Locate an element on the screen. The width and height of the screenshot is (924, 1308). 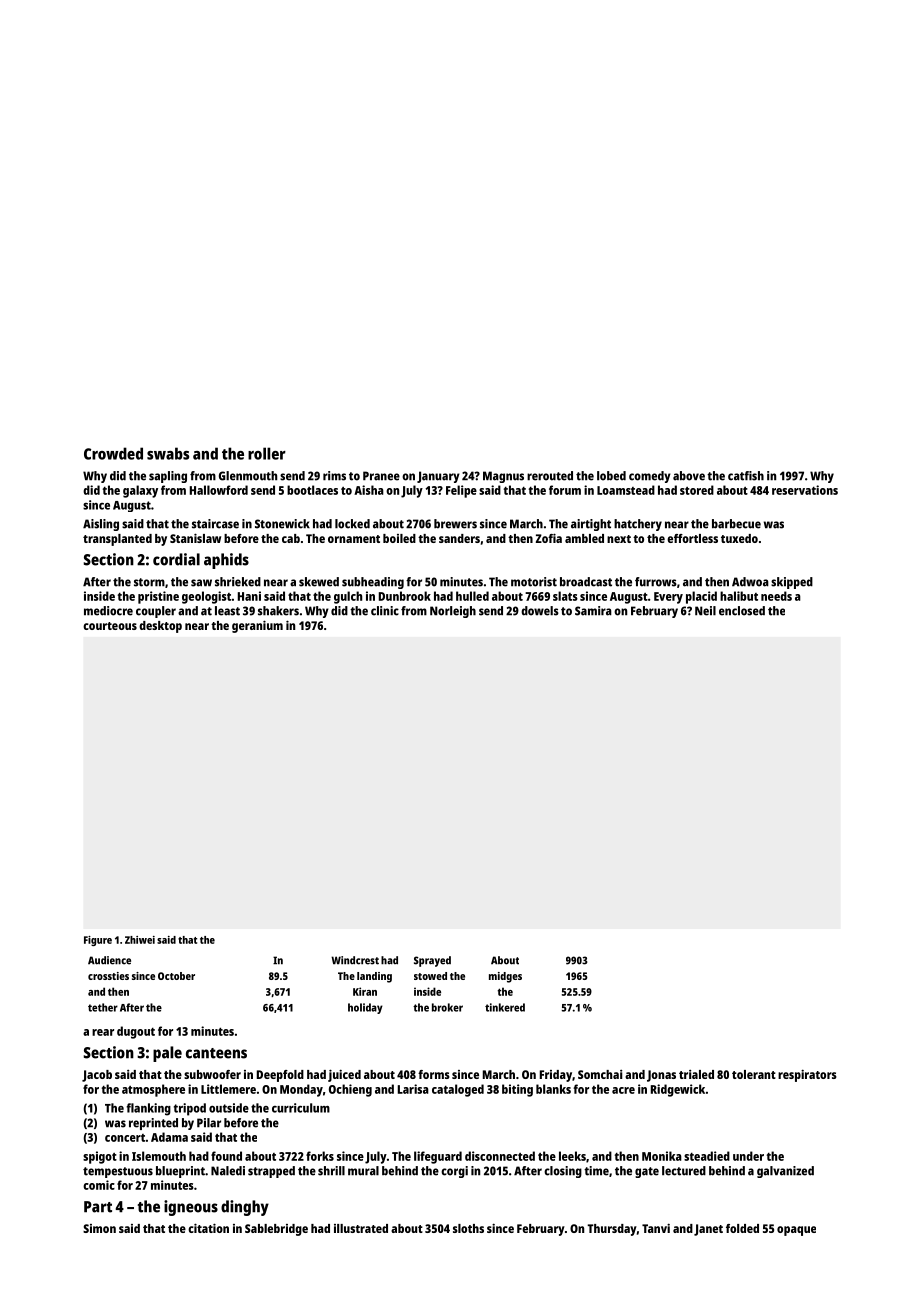
trialed is located at coordinates (696, 1074).
